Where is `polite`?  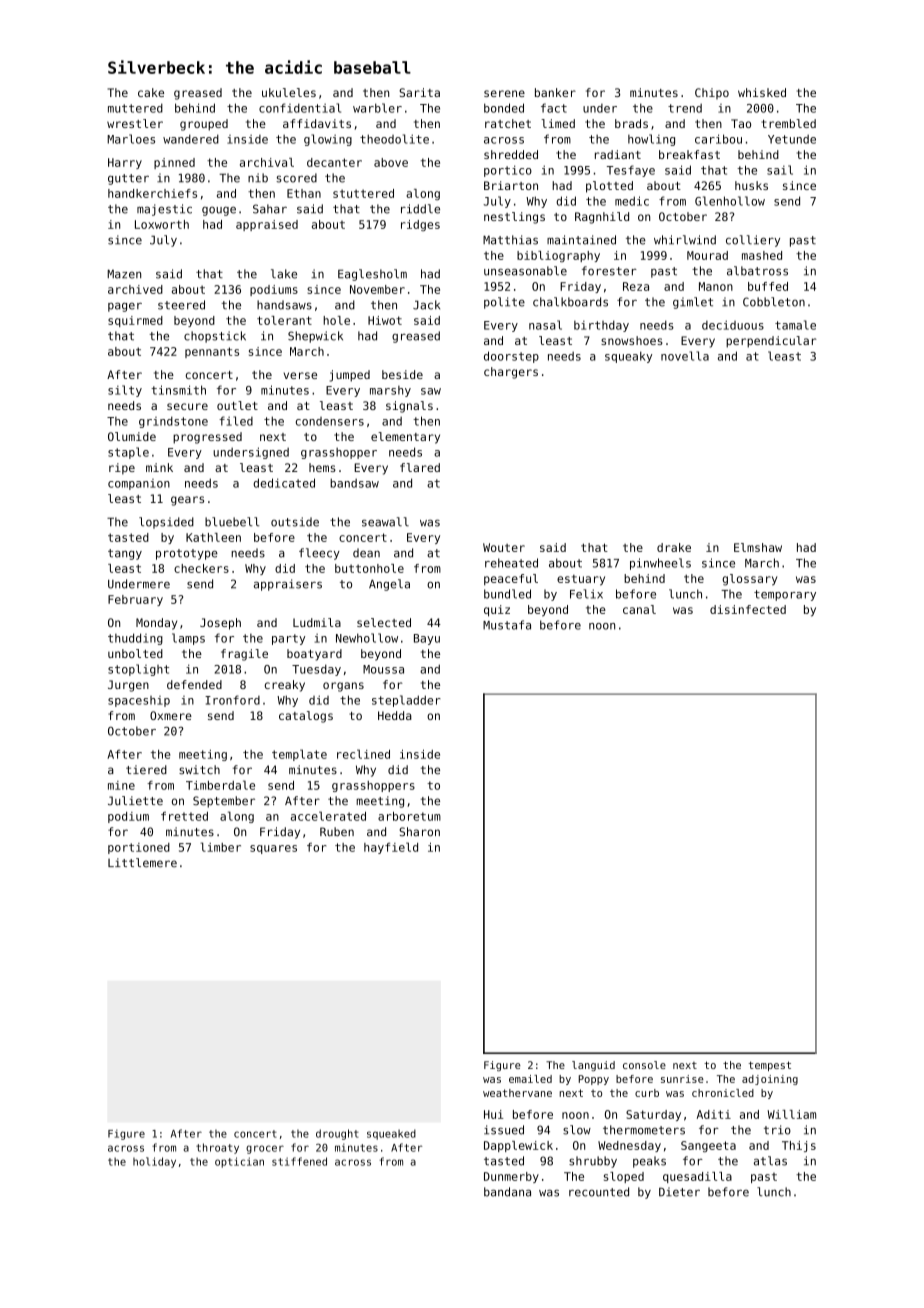 polite is located at coordinates (504, 303).
